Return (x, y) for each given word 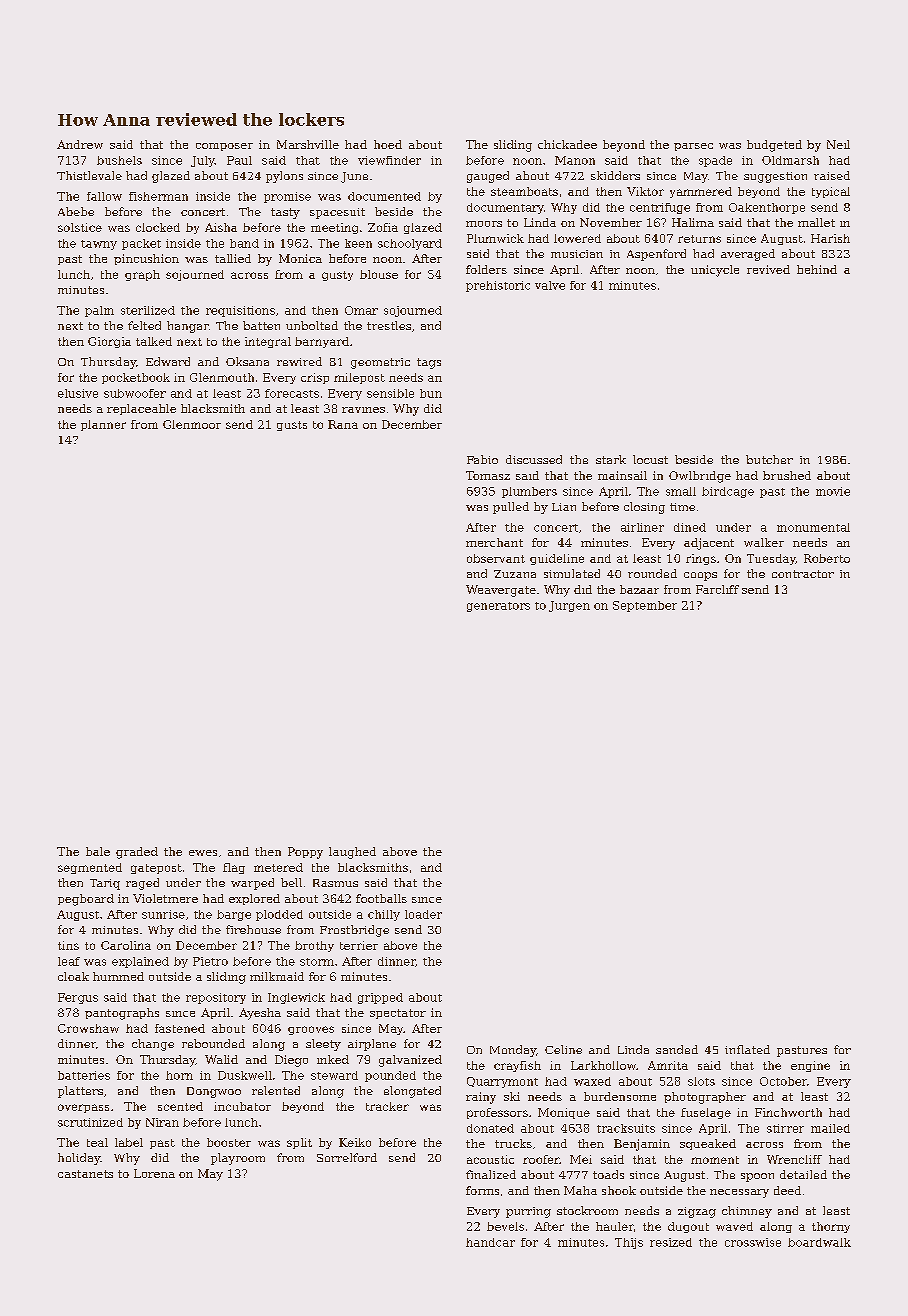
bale (98, 851)
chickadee (567, 144)
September (645, 606)
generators (498, 607)
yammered (701, 192)
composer (224, 147)
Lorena (154, 1173)
